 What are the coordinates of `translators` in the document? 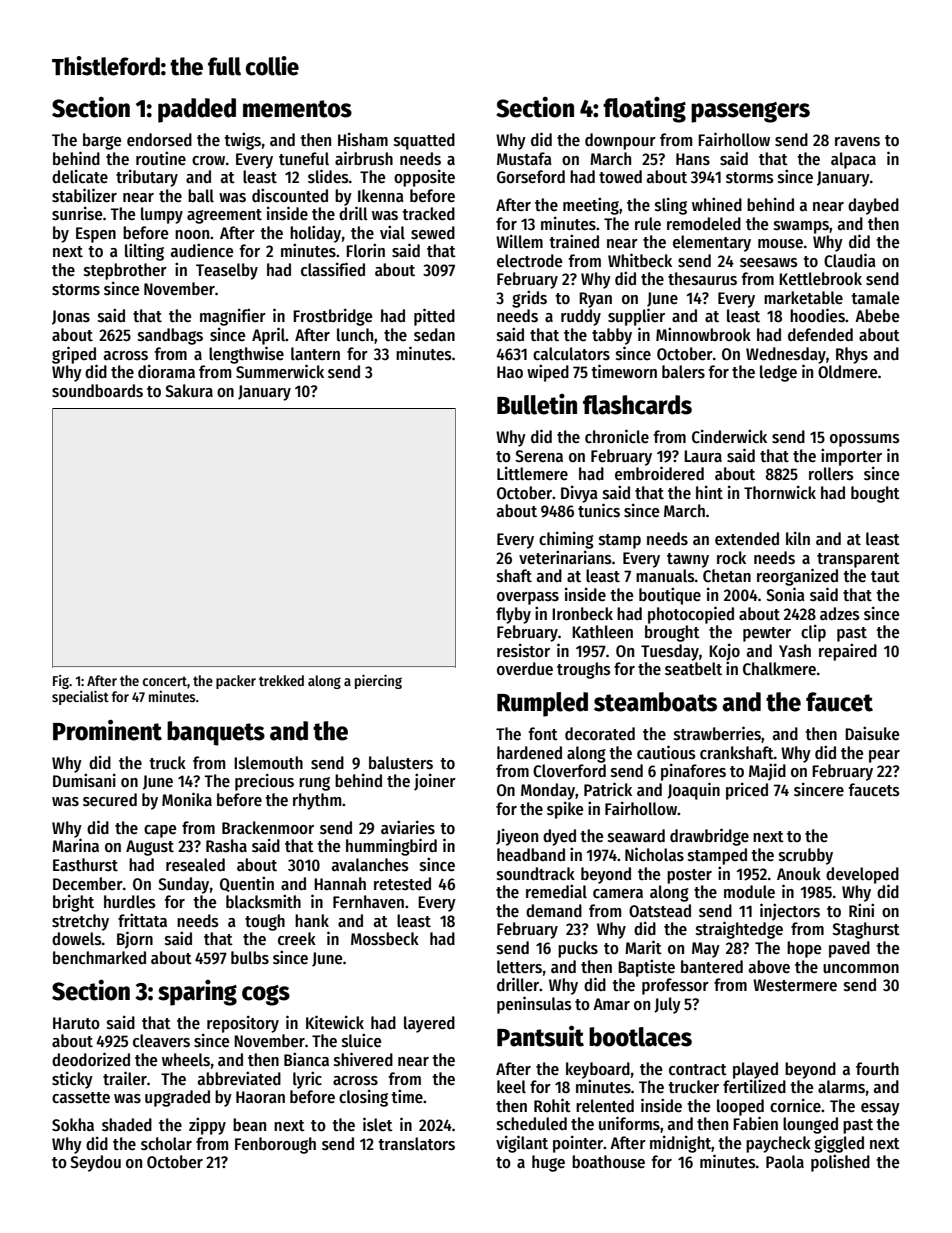 It's located at (416, 1144).
